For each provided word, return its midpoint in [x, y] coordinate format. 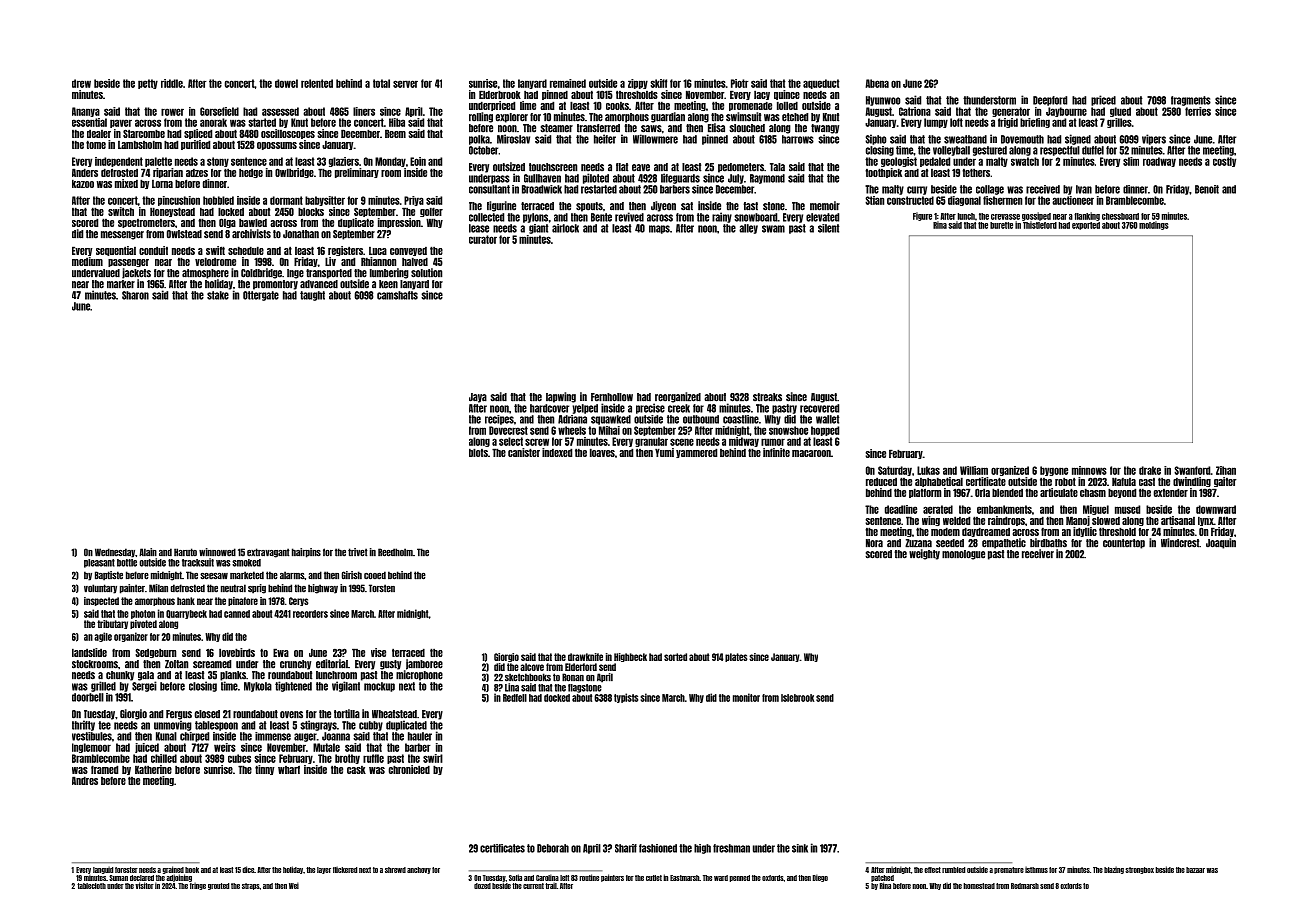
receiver [1038, 554]
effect [932, 870]
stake [218, 295]
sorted [675, 657]
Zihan [1226, 470]
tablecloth [91, 886]
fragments [1191, 101]
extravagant [268, 553]
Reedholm [395, 552]
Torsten [382, 588]
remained [568, 83]
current [533, 886]
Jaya [478, 398]
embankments [1004, 509]
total [381, 83]
